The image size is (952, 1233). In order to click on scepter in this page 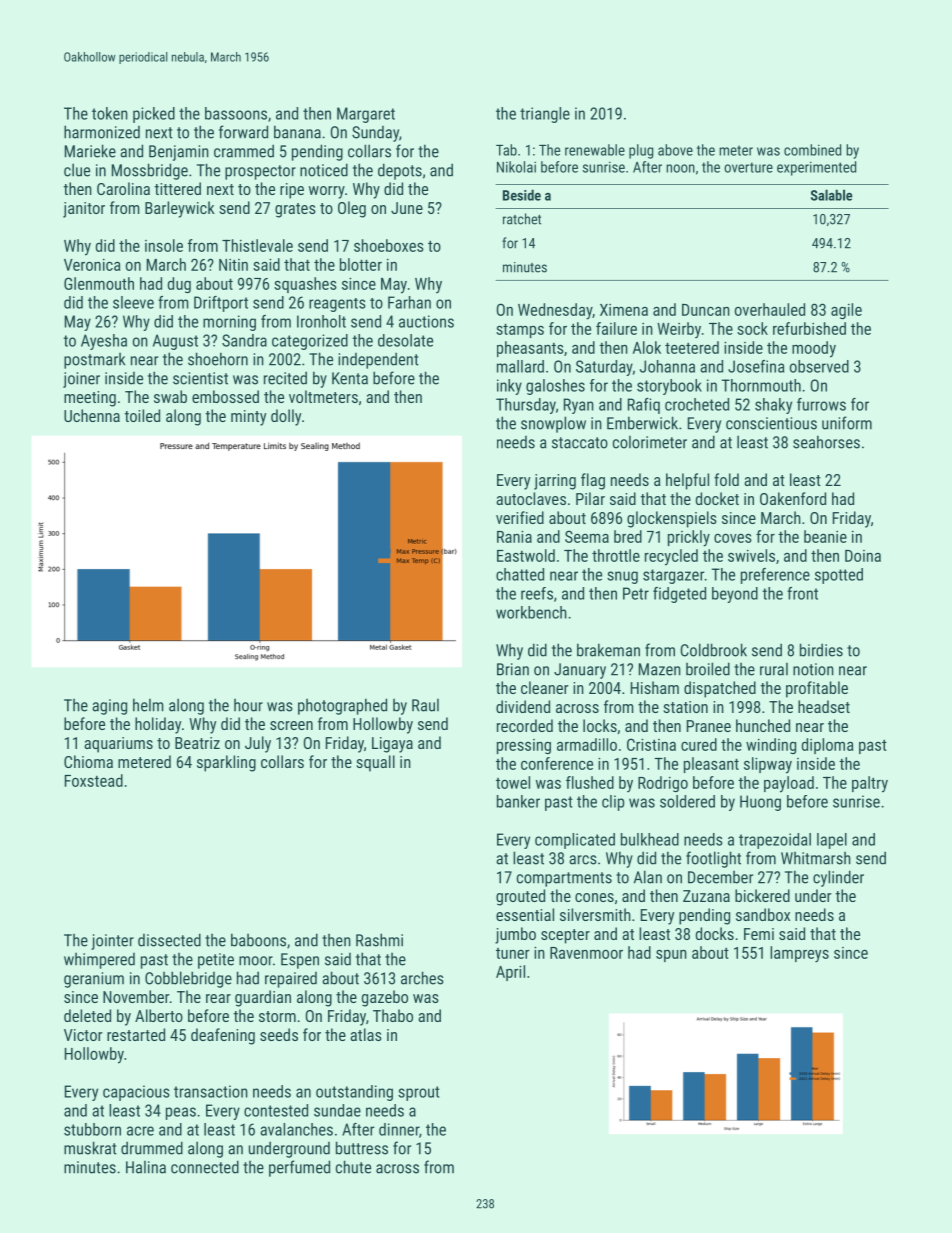, I will do `click(565, 936)`.
